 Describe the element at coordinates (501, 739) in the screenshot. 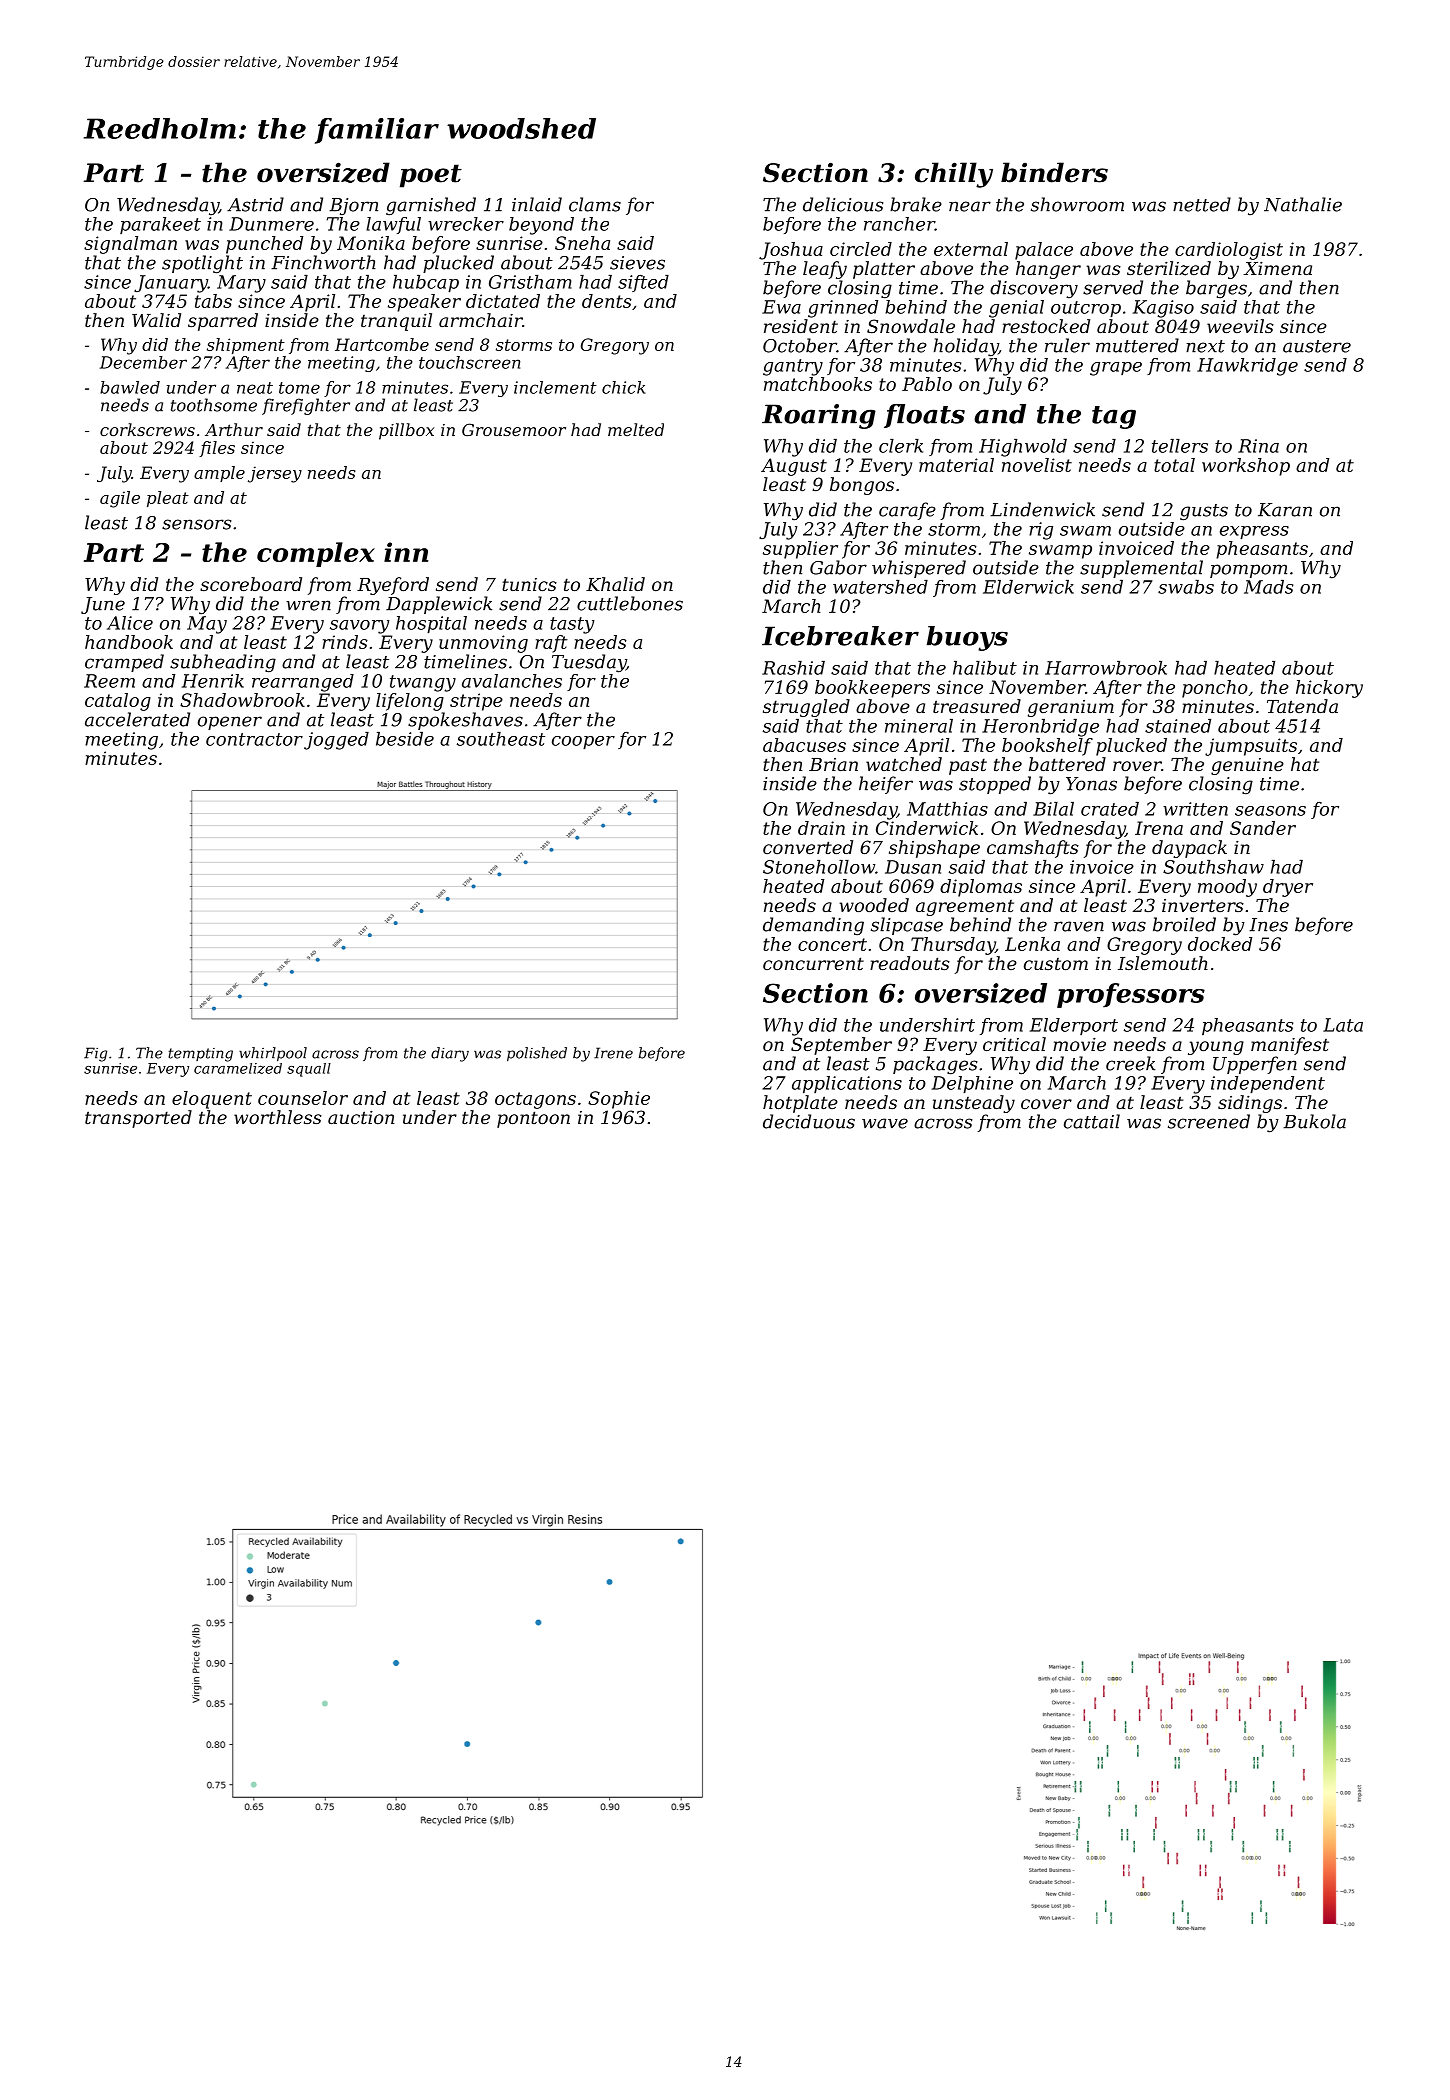

I see `southeast` at that location.
